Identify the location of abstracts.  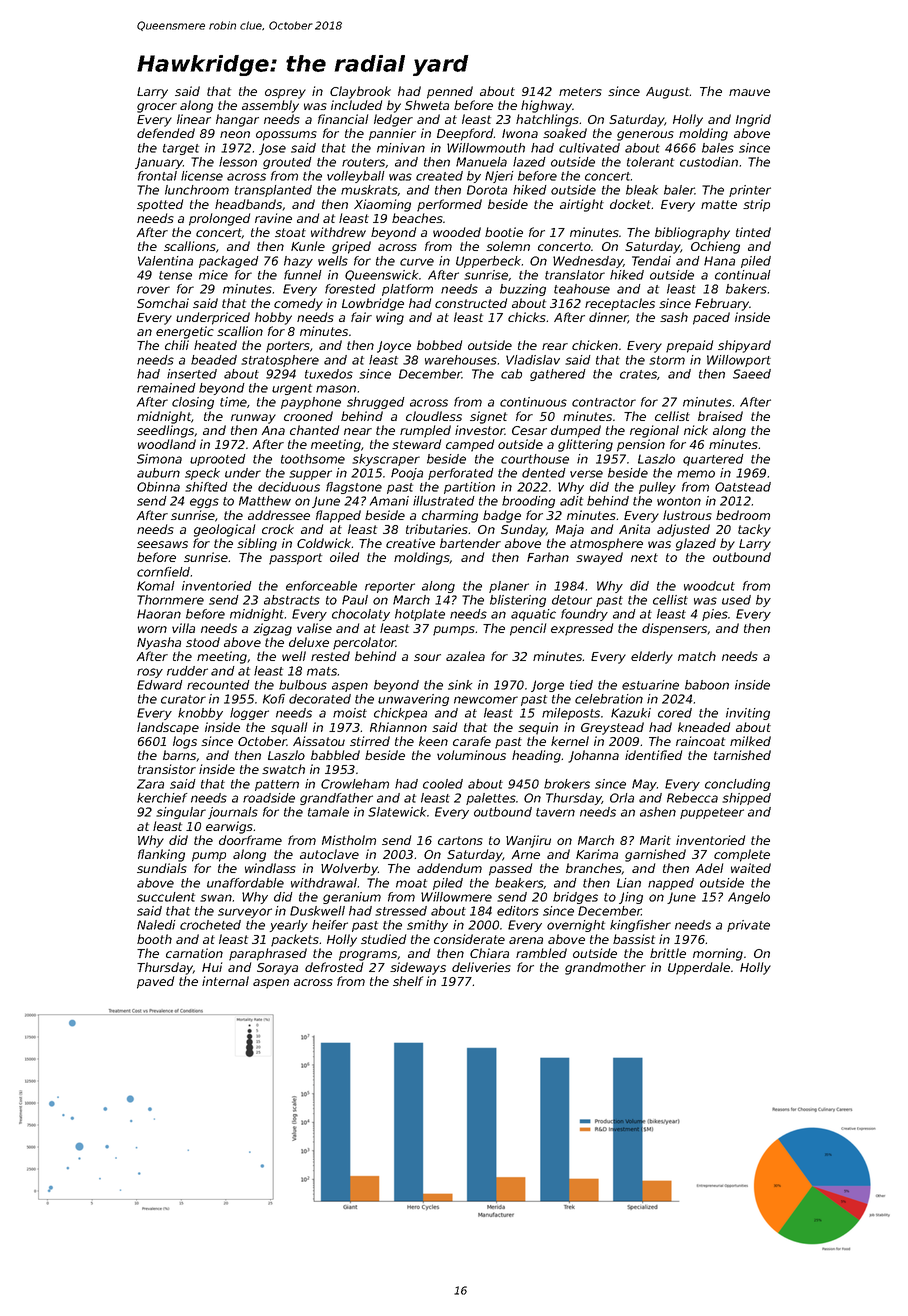
(292, 600).
